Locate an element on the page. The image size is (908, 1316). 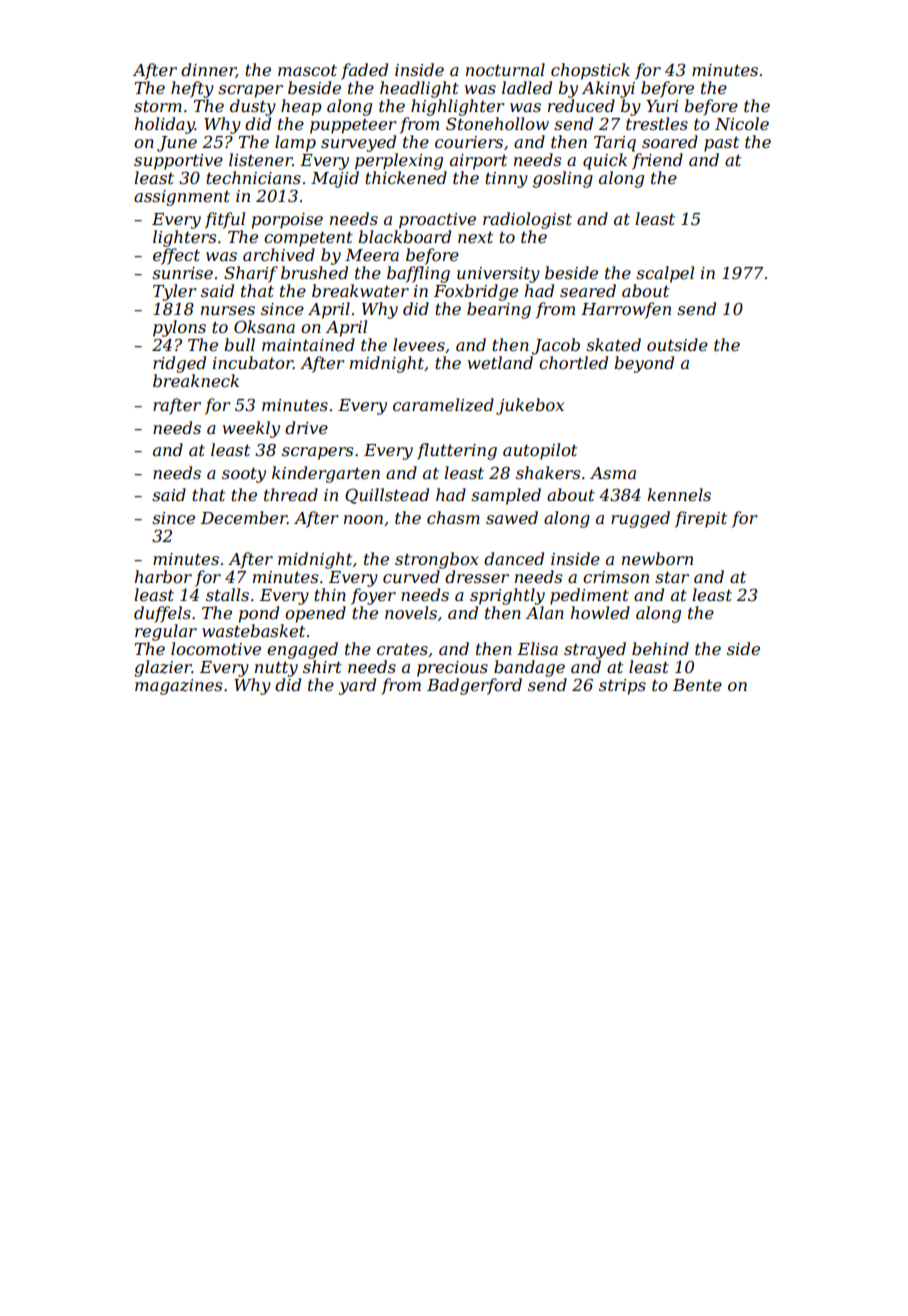
firepit is located at coordinates (701, 519).
